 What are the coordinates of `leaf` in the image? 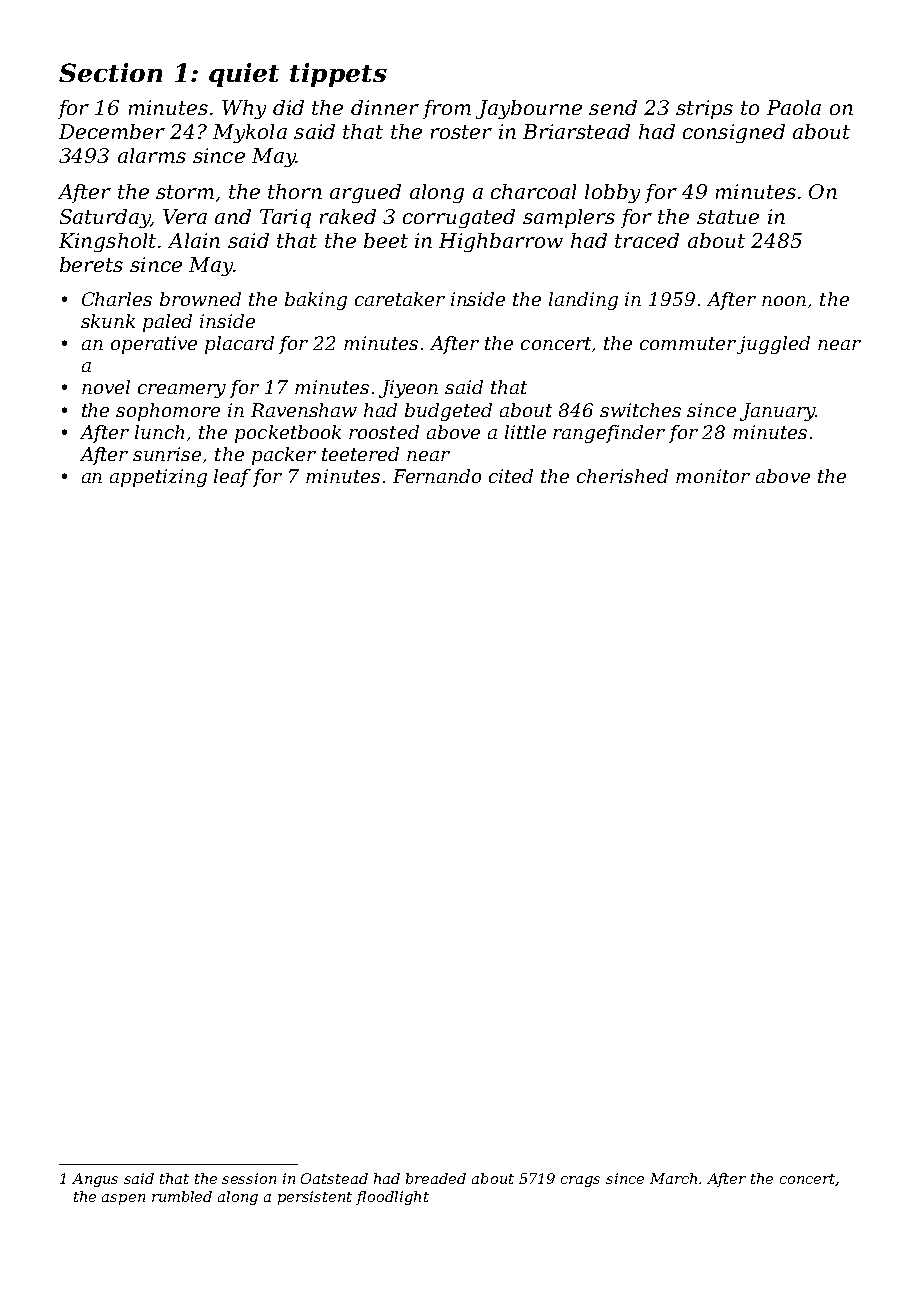 It's located at (232, 478).
